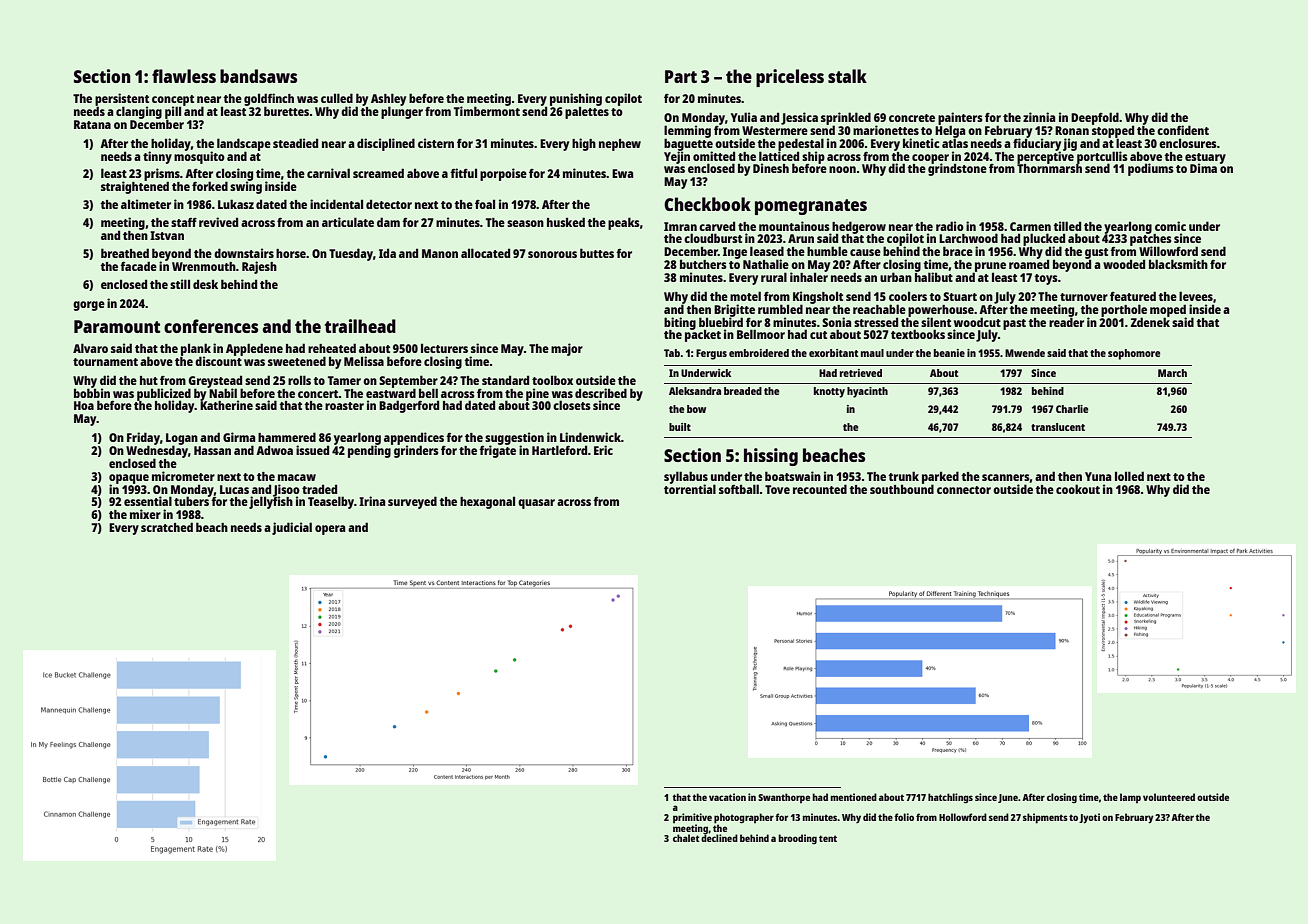  What do you see at coordinates (364, 361) in the page?
I see `Melissa` at bounding box center [364, 361].
